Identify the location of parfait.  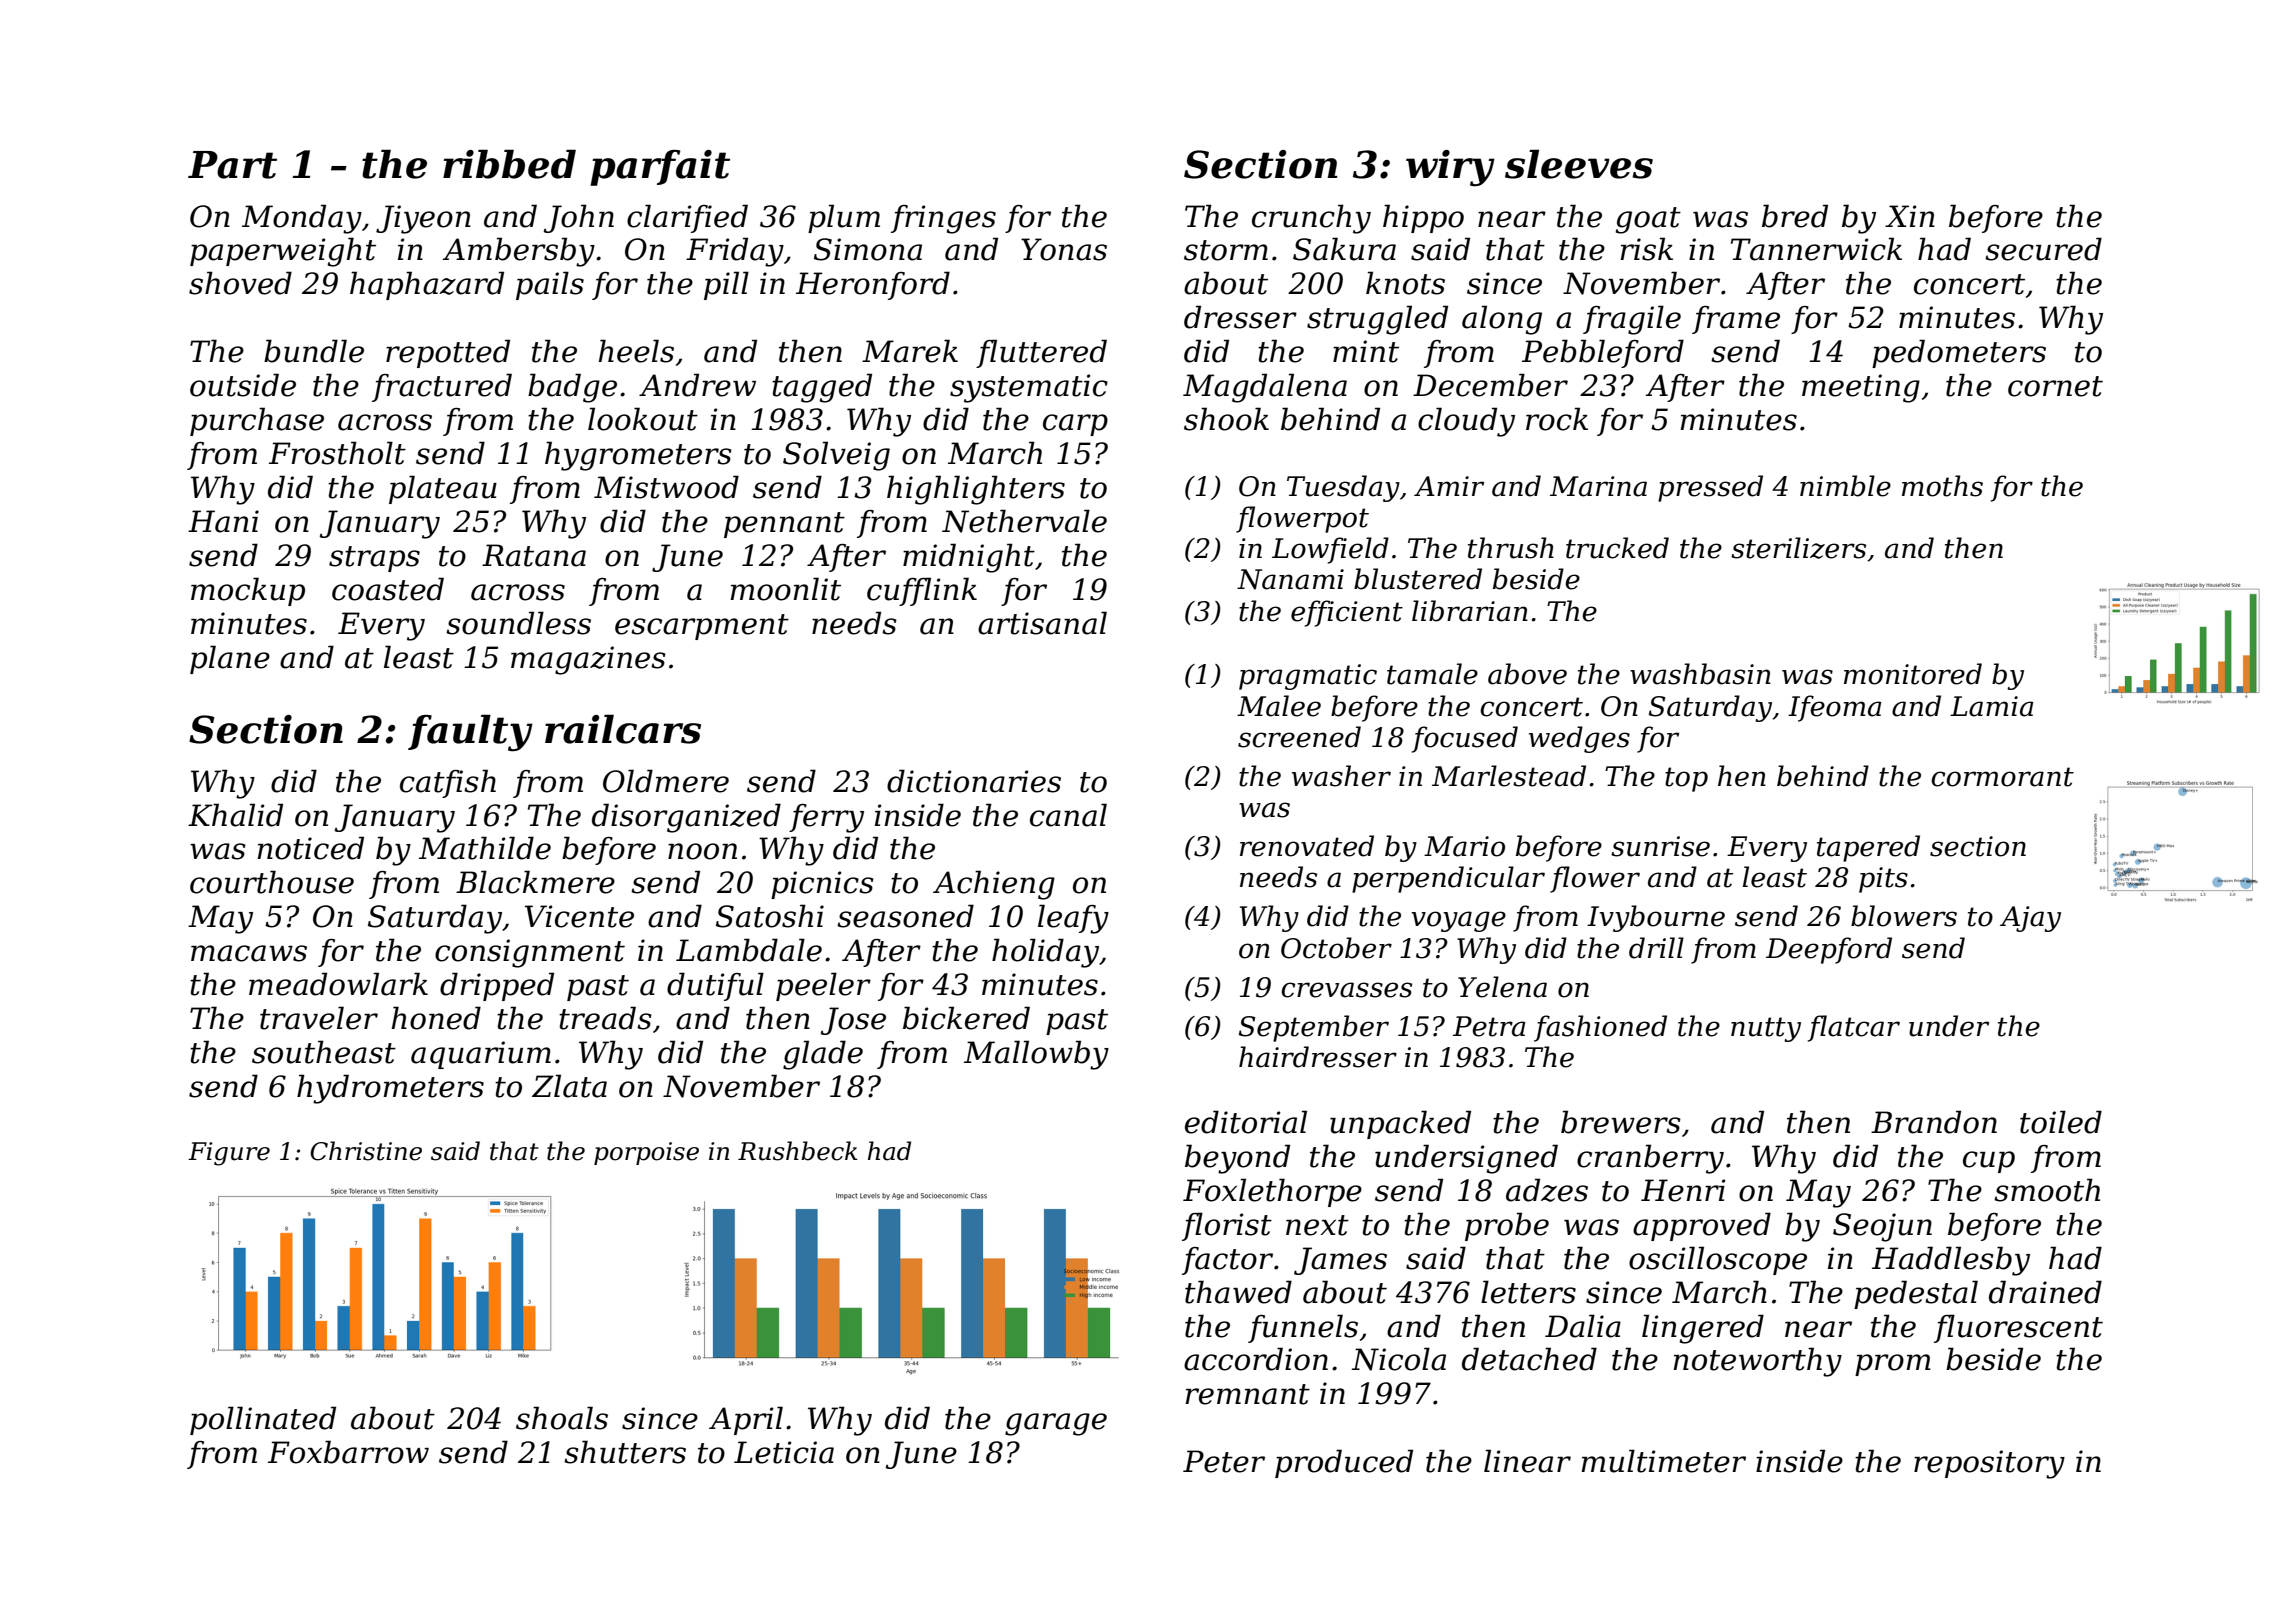
(660, 168).
